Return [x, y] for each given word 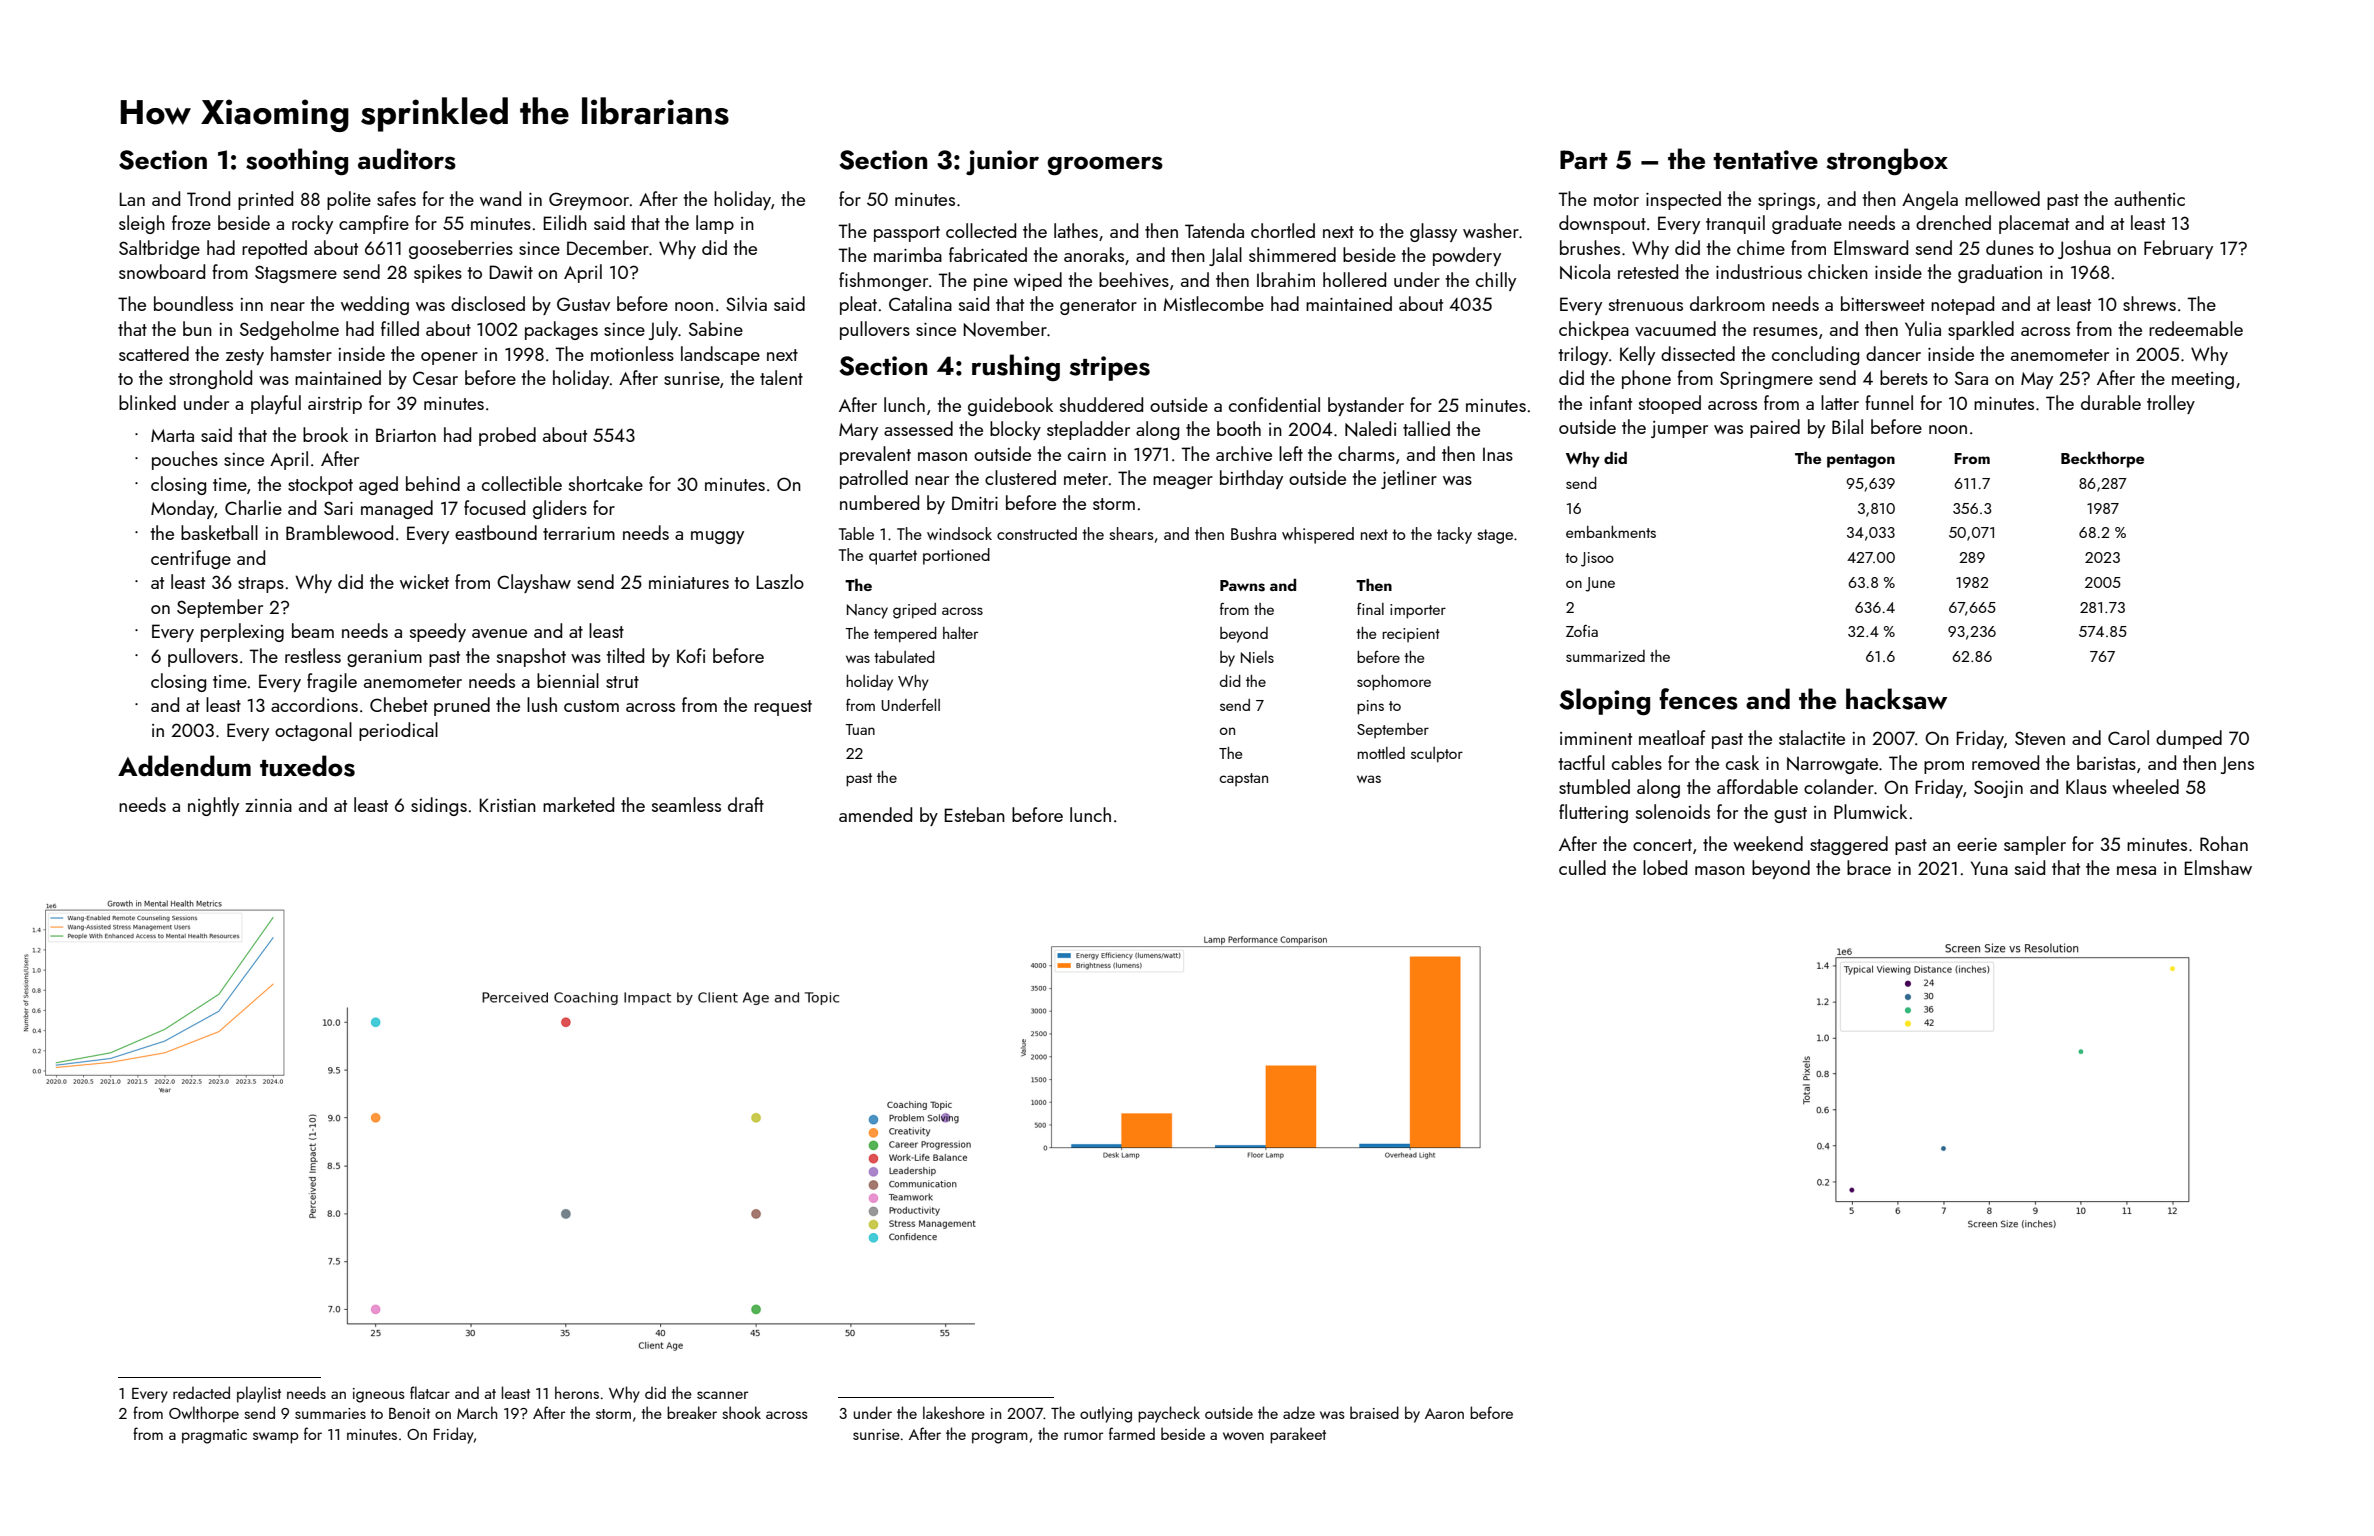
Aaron [1444, 1413]
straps [261, 585]
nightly [213, 806]
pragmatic [214, 1436]
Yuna [1989, 868]
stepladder [1088, 430]
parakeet [1298, 1435]
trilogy [1583, 355]
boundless [193, 303]
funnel [1889, 402]
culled [1582, 867]
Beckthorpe [2102, 459]
